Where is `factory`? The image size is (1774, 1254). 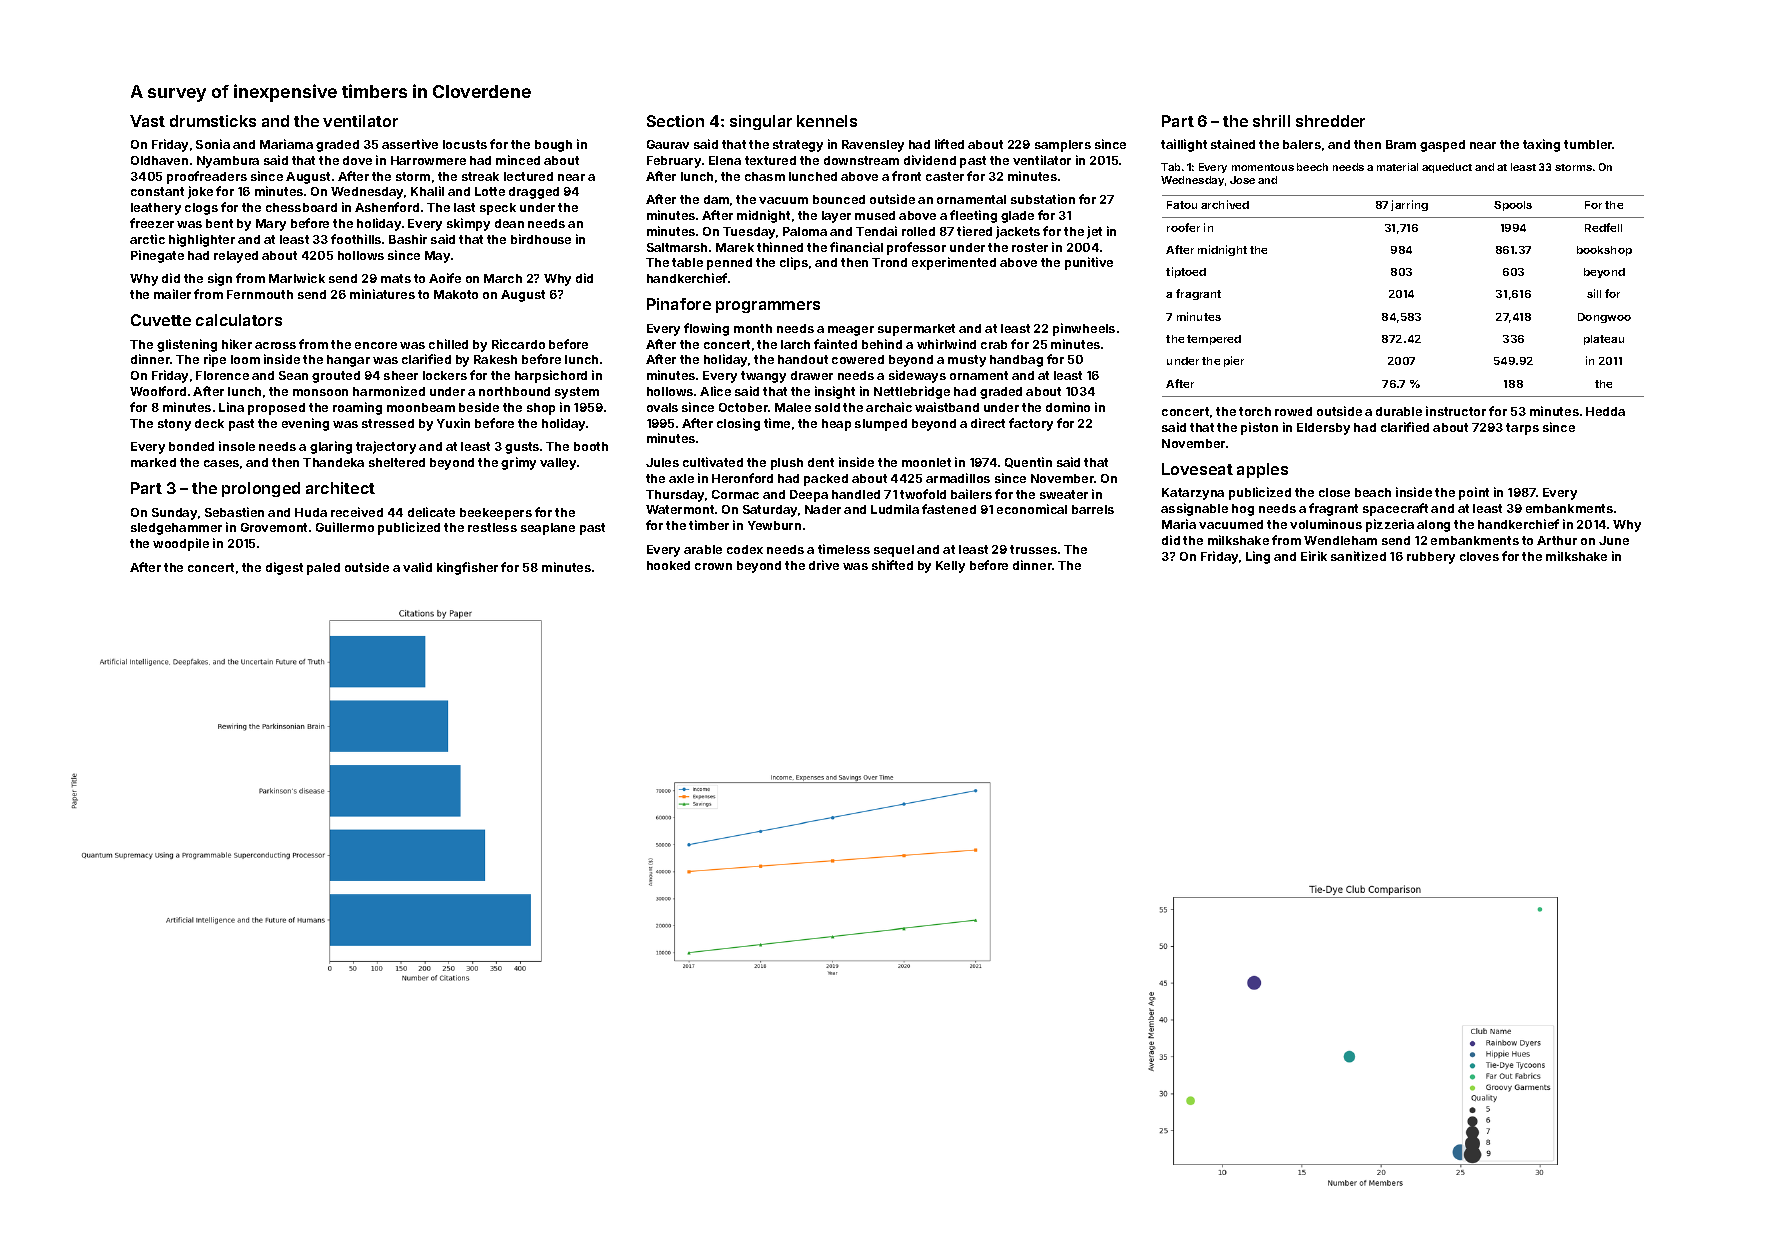
factory is located at coordinates (1031, 424).
